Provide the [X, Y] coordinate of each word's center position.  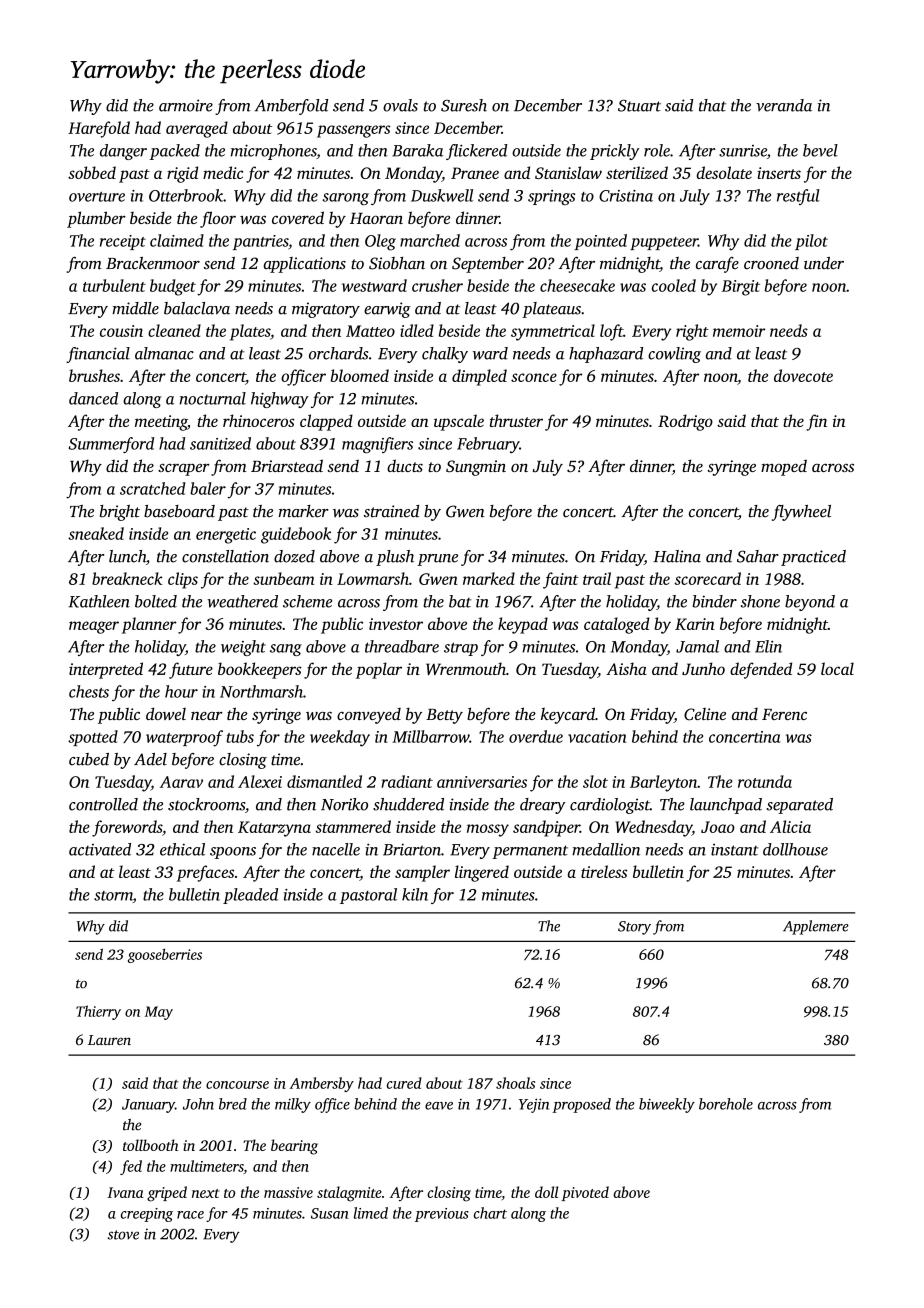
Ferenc [784, 714]
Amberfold [291, 107]
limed [371, 1213]
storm [113, 896]
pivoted [585, 1193]
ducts [405, 465]
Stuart [639, 106]
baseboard [179, 511]
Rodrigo [685, 422]
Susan [329, 1213]
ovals [400, 105]
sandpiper [546, 828]
